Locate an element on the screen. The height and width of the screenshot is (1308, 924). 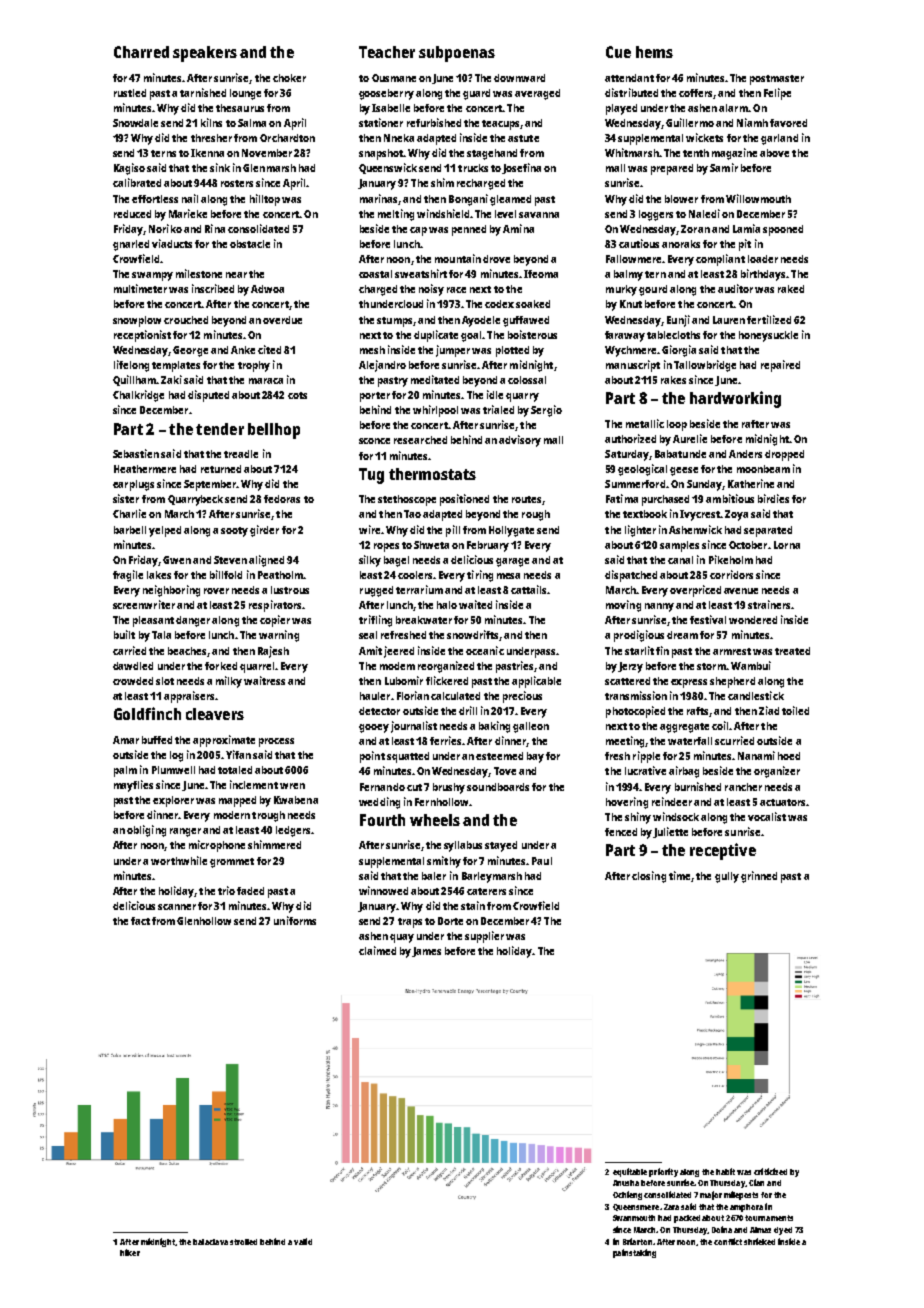
tiring is located at coordinates (480, 576).
